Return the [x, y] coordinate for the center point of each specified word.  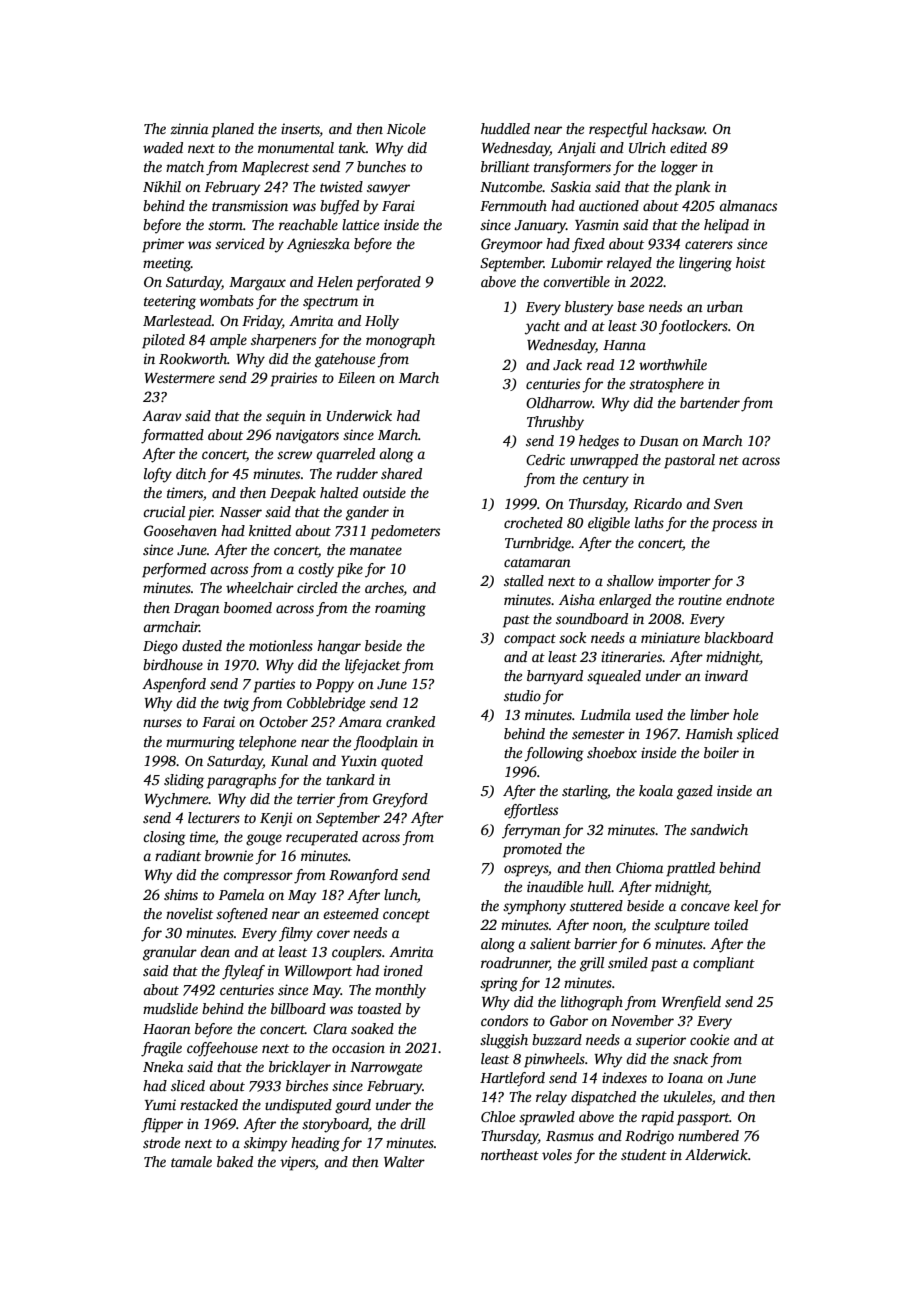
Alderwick [716, 1154]
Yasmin [597, 224]
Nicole [406, 128]
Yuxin [359, 760]
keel [746, 905]
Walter [404, 1161]
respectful [618, 130]
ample [228, 341]
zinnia [189, 128]
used [649, 714]
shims [181, 894]
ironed [403, 970]
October [283, 721]
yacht [542, 327]
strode [161, 1142]
